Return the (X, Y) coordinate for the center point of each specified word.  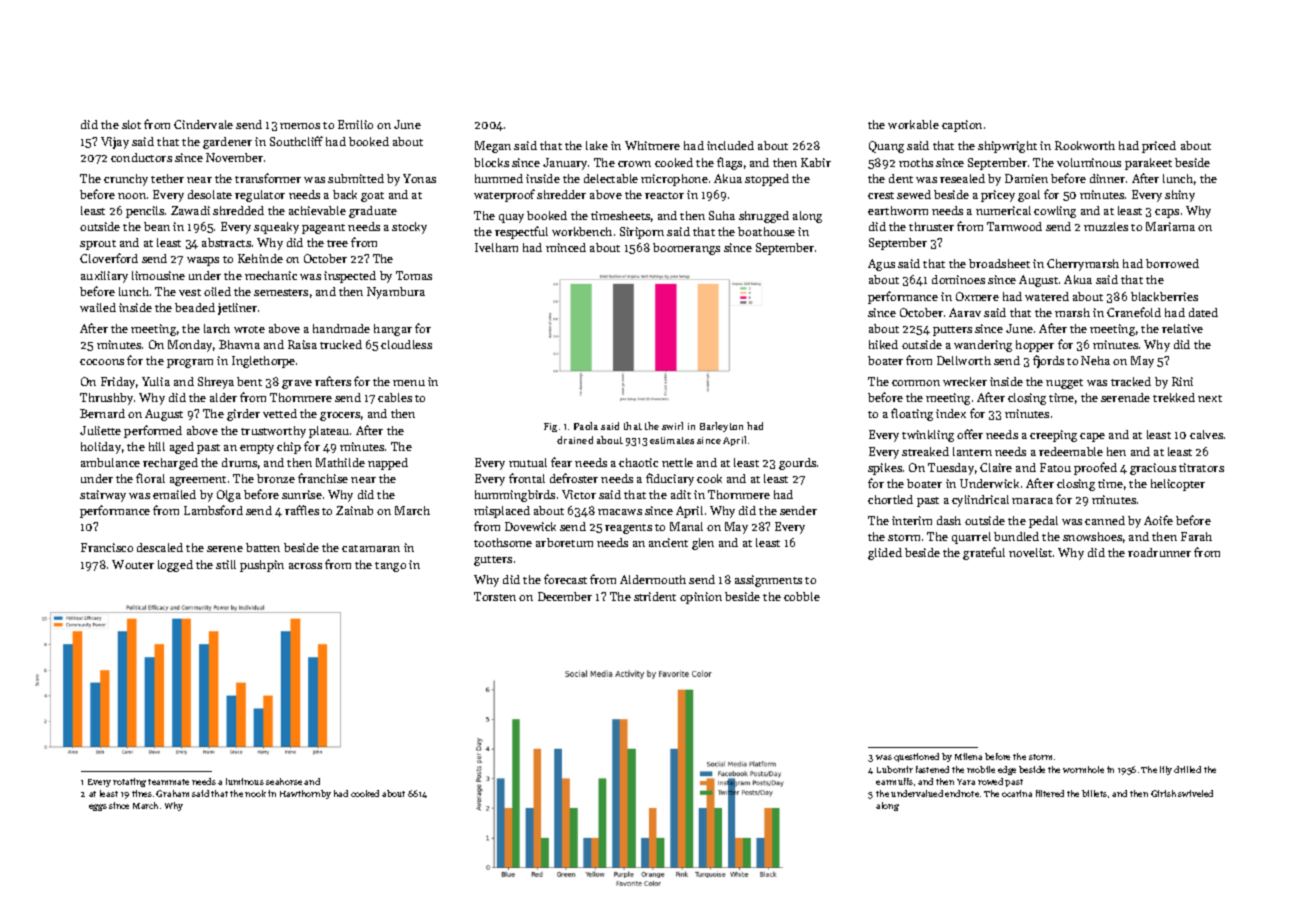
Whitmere (652, 145)
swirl (672, 426)
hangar (393, 330)
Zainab (354, 510)
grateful (984, 553)
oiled (217, 291)
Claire (996, 467)
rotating (129, 782)
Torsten (495, 596)
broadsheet (999, 263)
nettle (677, 462)
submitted (356, 178)
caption (962, 126)
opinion (701, 598)
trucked (341, 344)
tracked (1131, 381)
